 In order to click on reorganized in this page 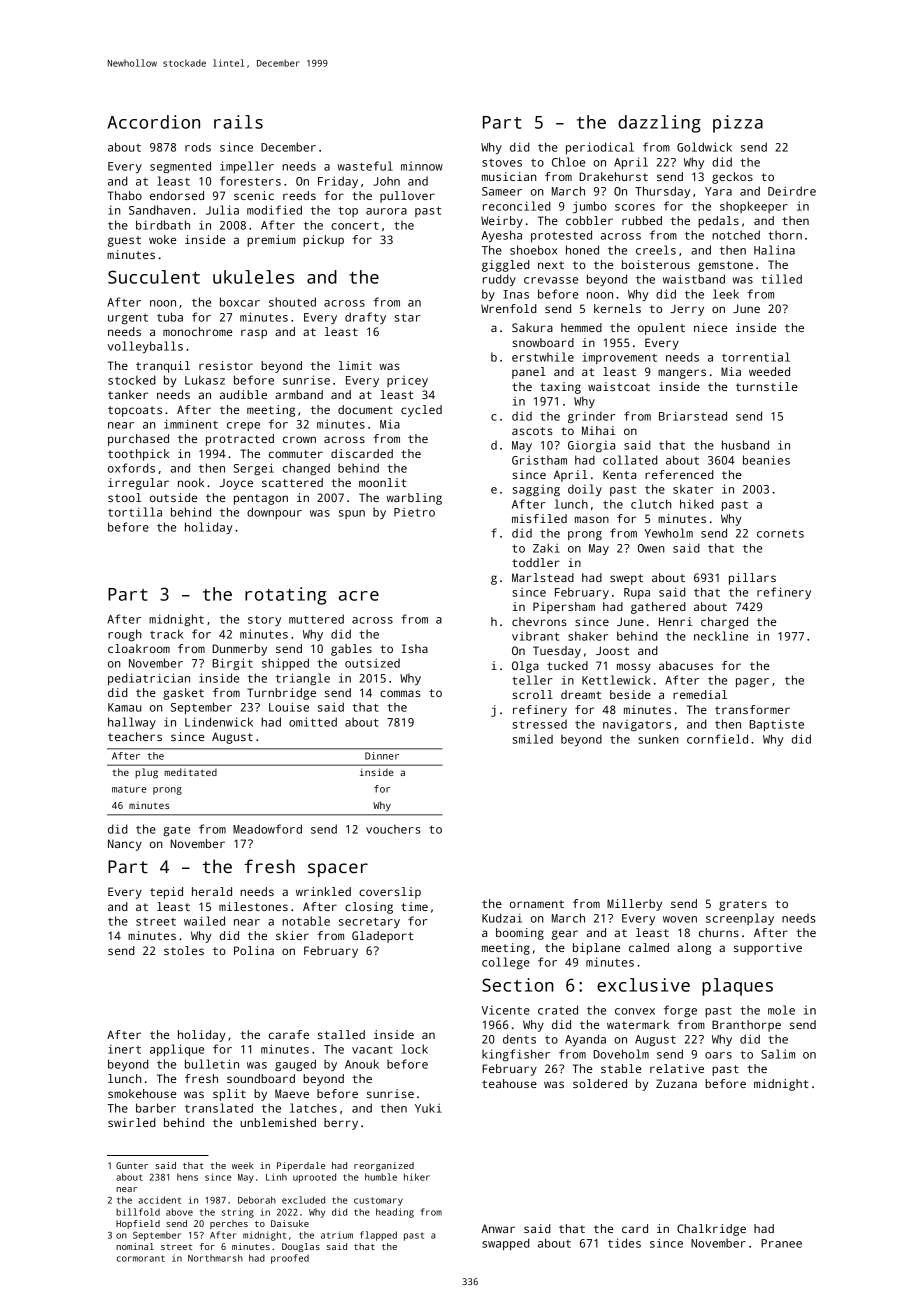, I will do `click(384, 1166)`.
